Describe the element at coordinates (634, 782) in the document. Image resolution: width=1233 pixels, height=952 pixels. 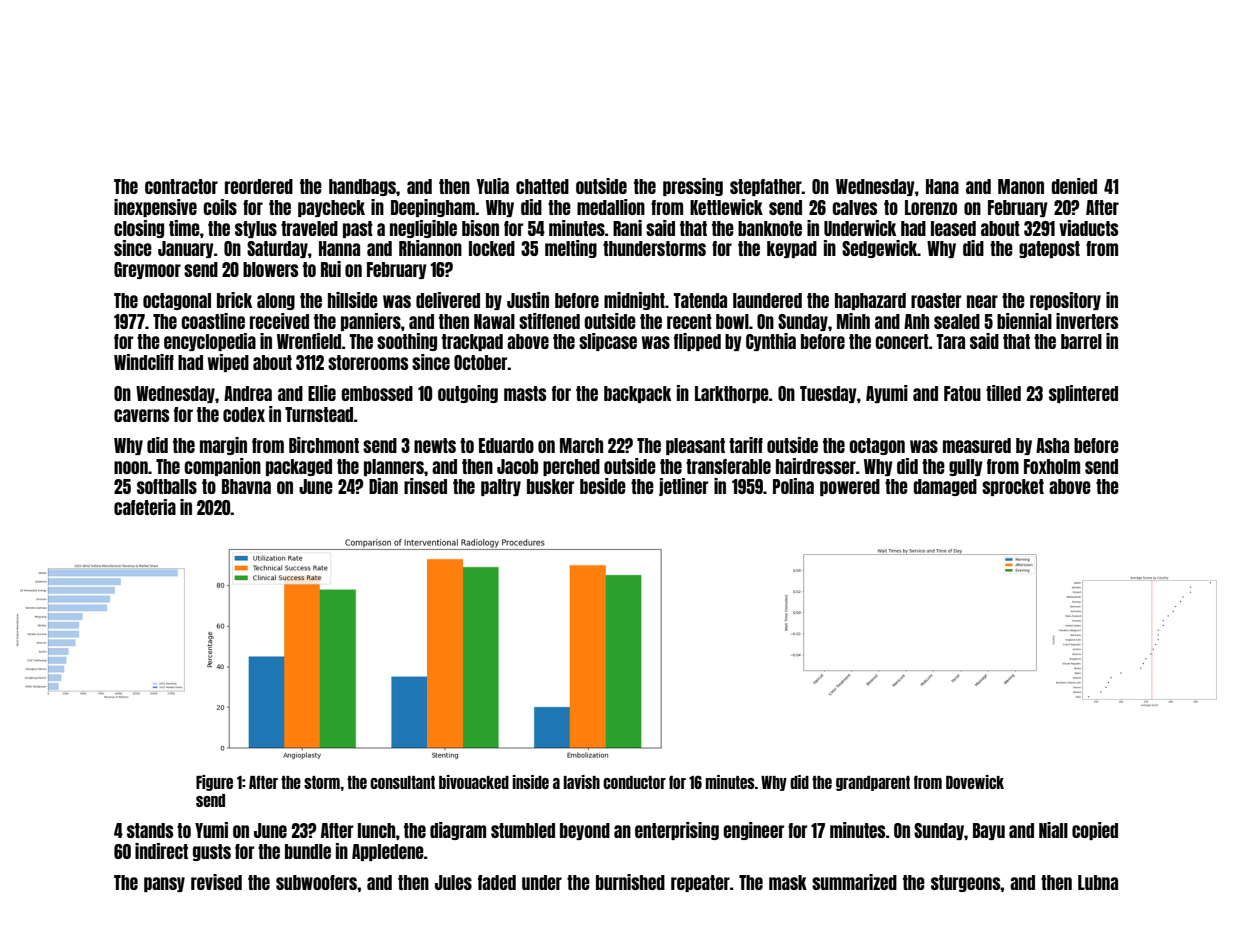
I see `conductor` at that location.
